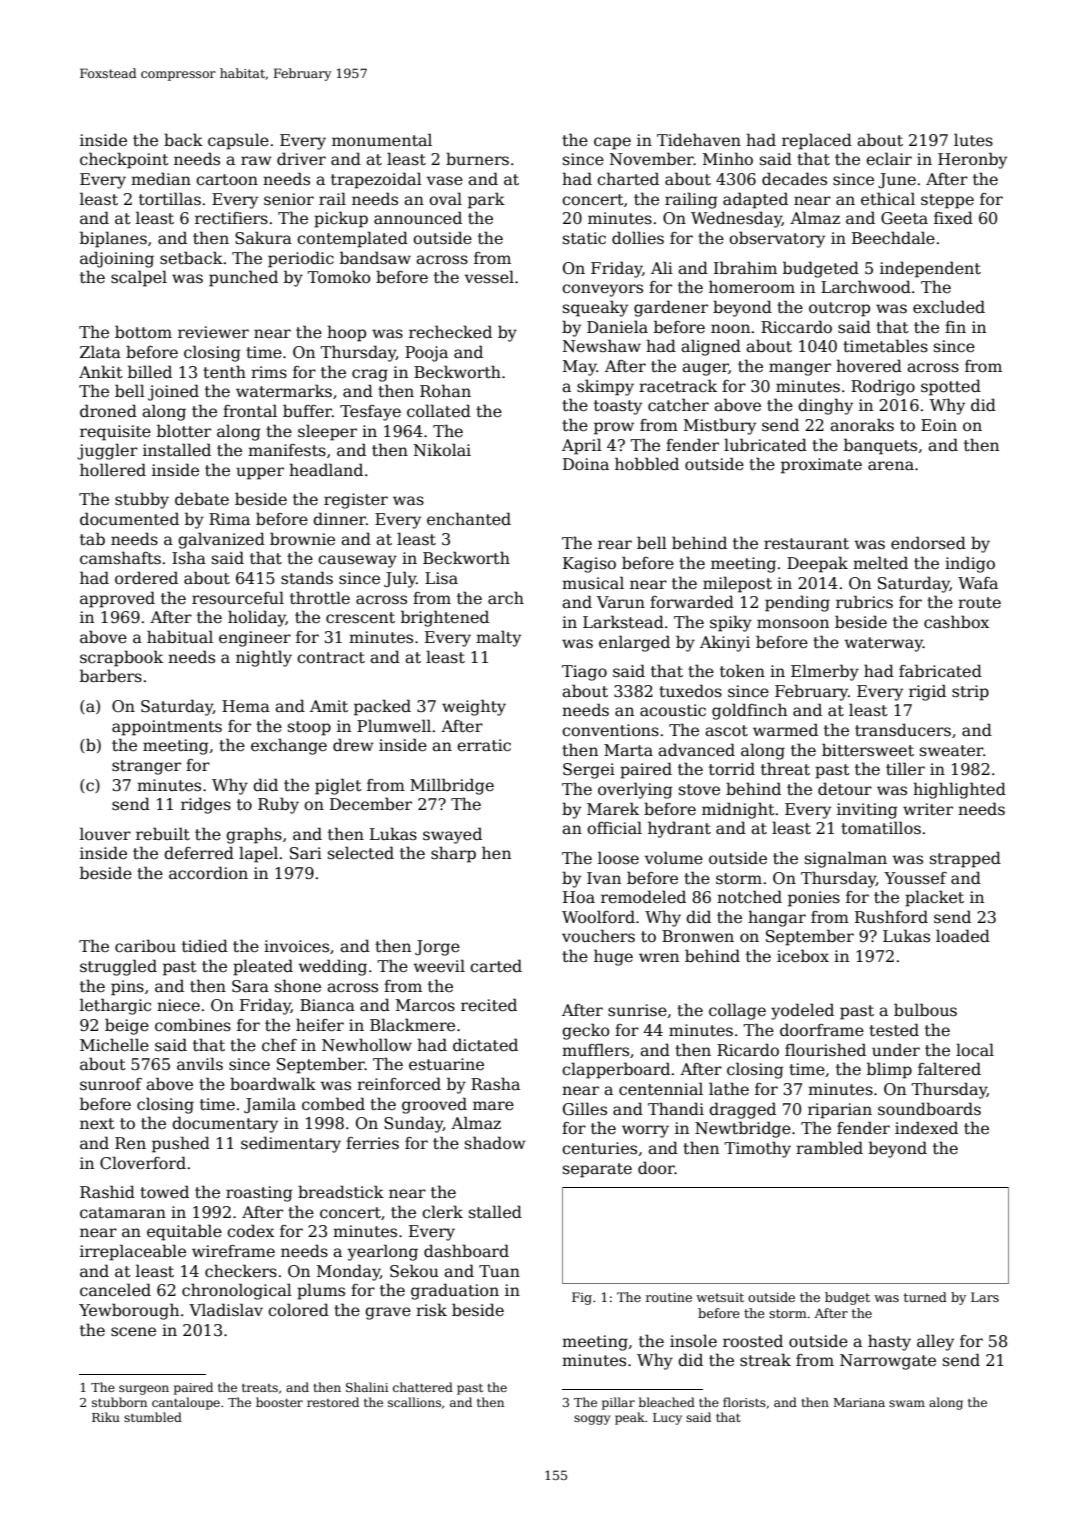 This image has height=1538, width=1088. Describe the element at coordinates (652, 159) in the image. I see `November` at that location.
